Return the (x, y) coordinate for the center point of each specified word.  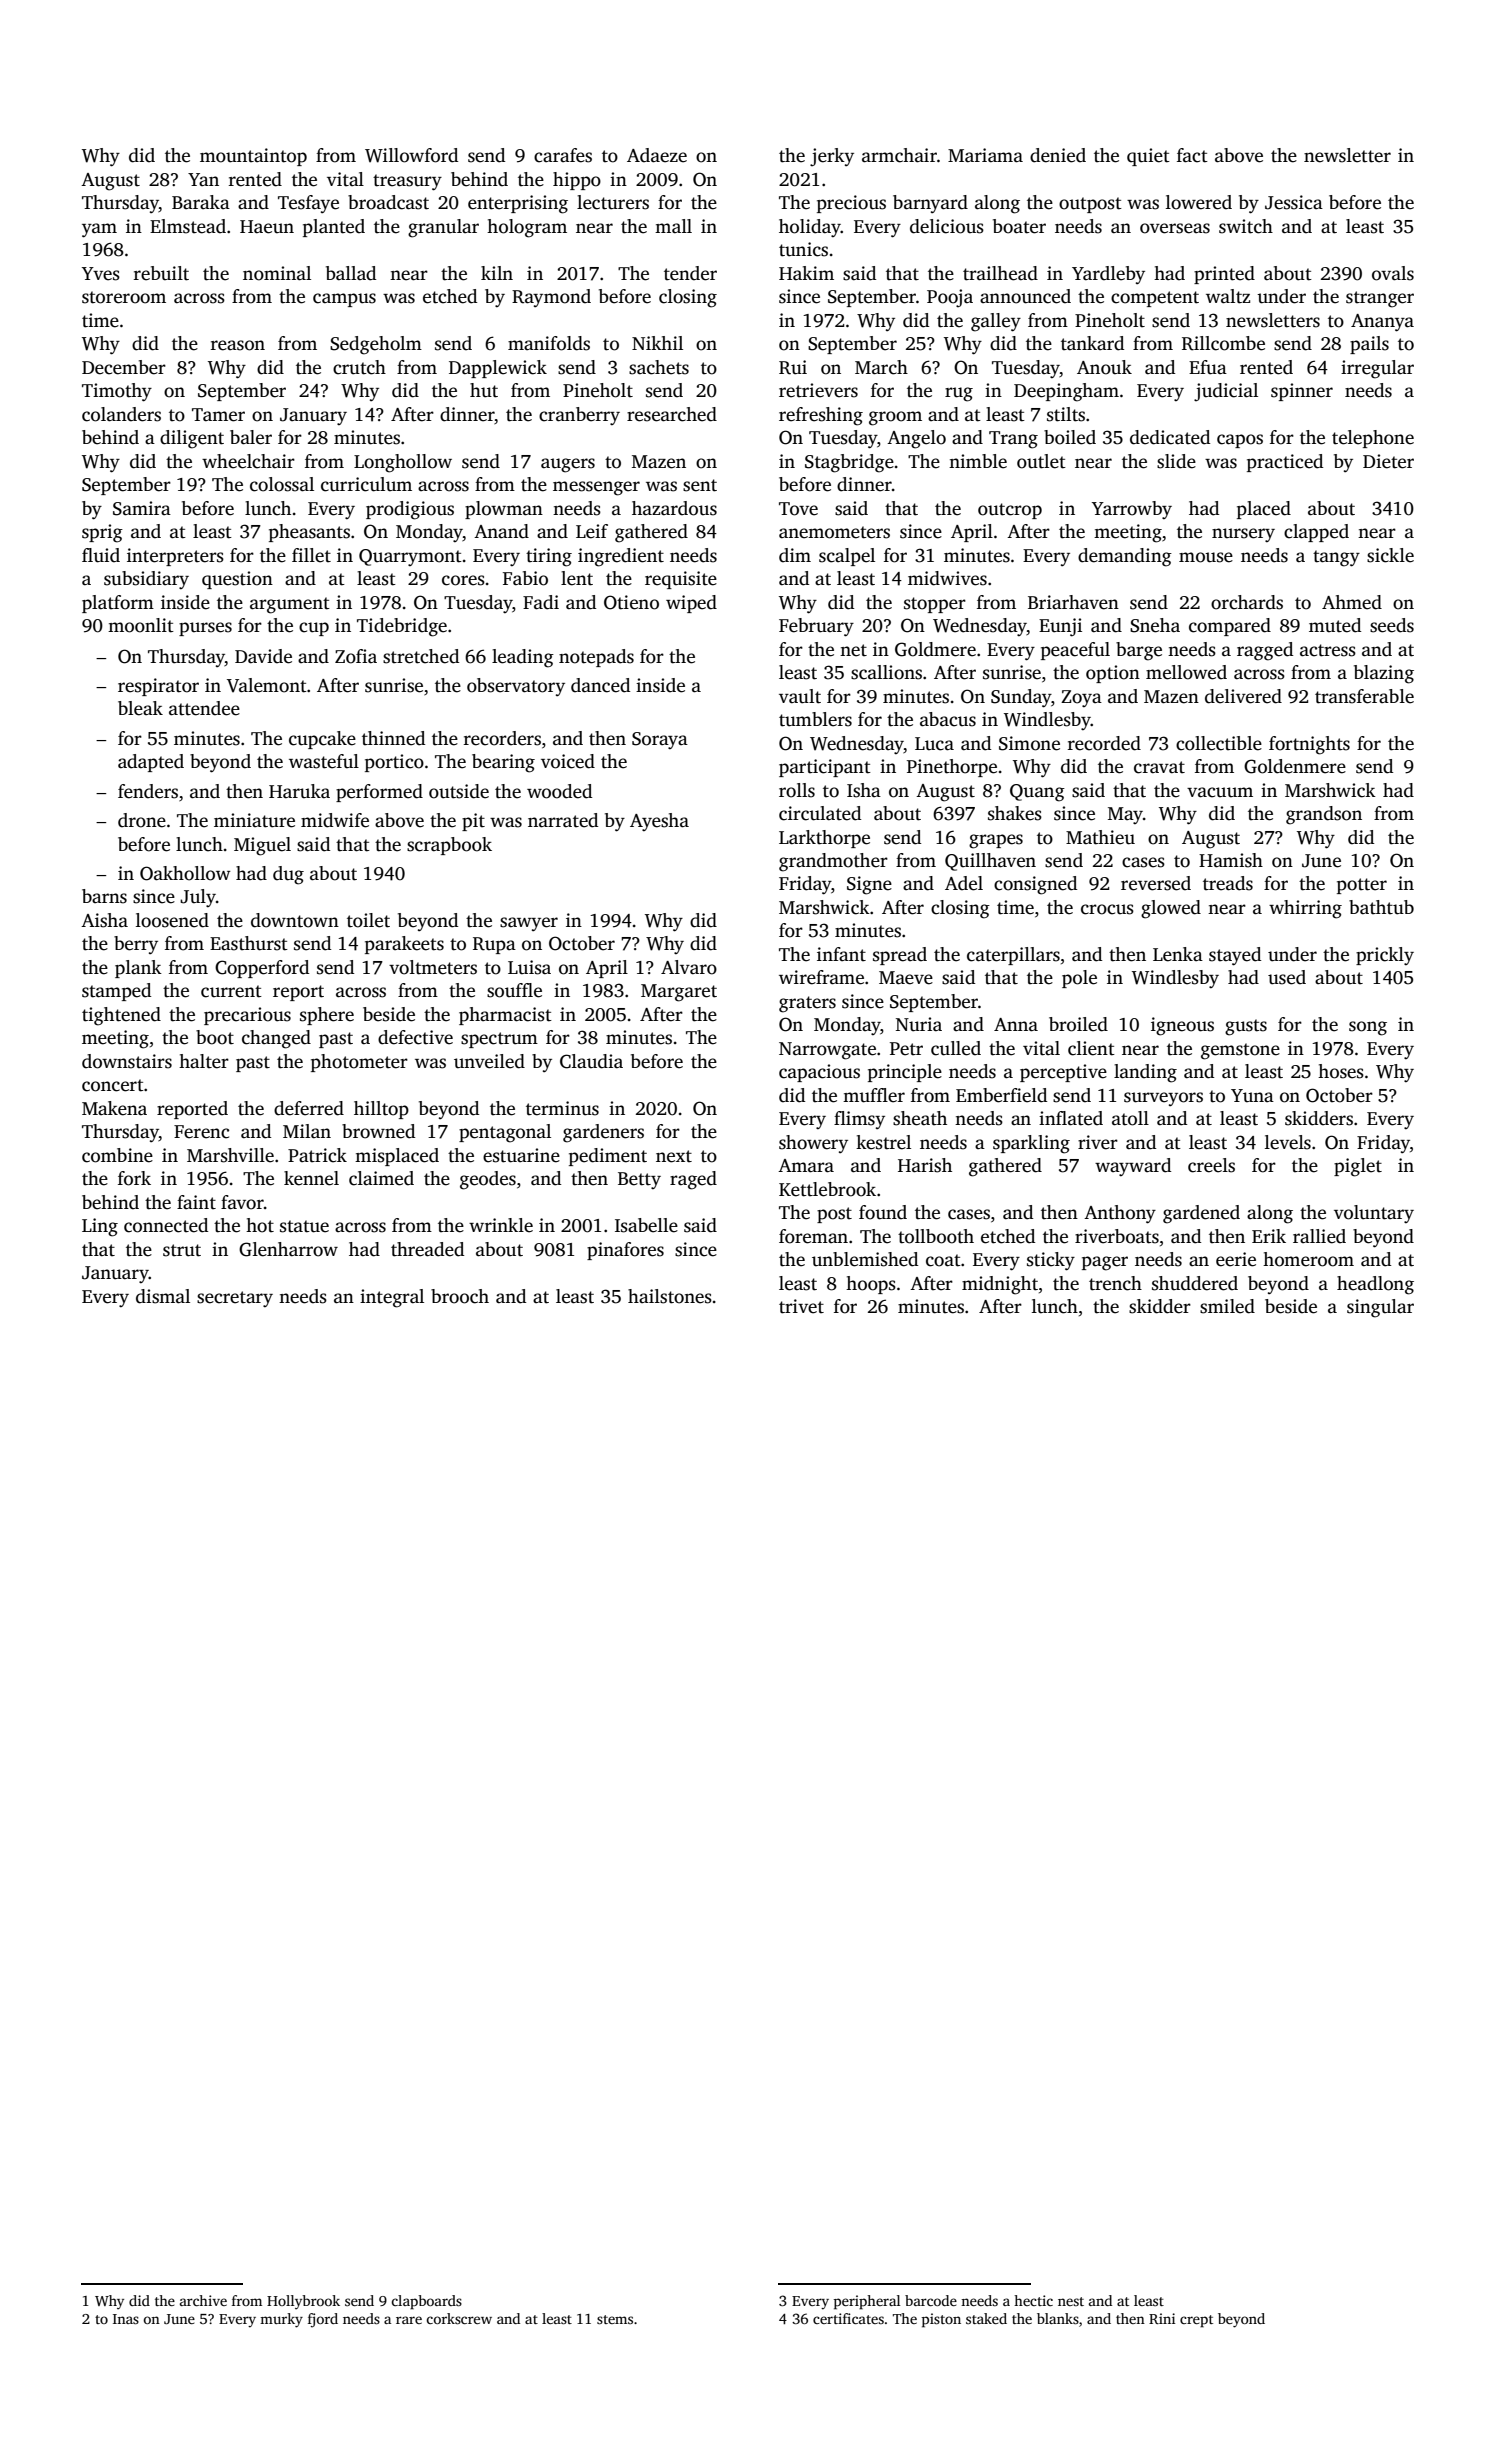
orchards (1247, 602)
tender (690, 273)
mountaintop (253, 157)
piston (941, 2320)
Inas (126, 2319)
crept (1196, 2321)
